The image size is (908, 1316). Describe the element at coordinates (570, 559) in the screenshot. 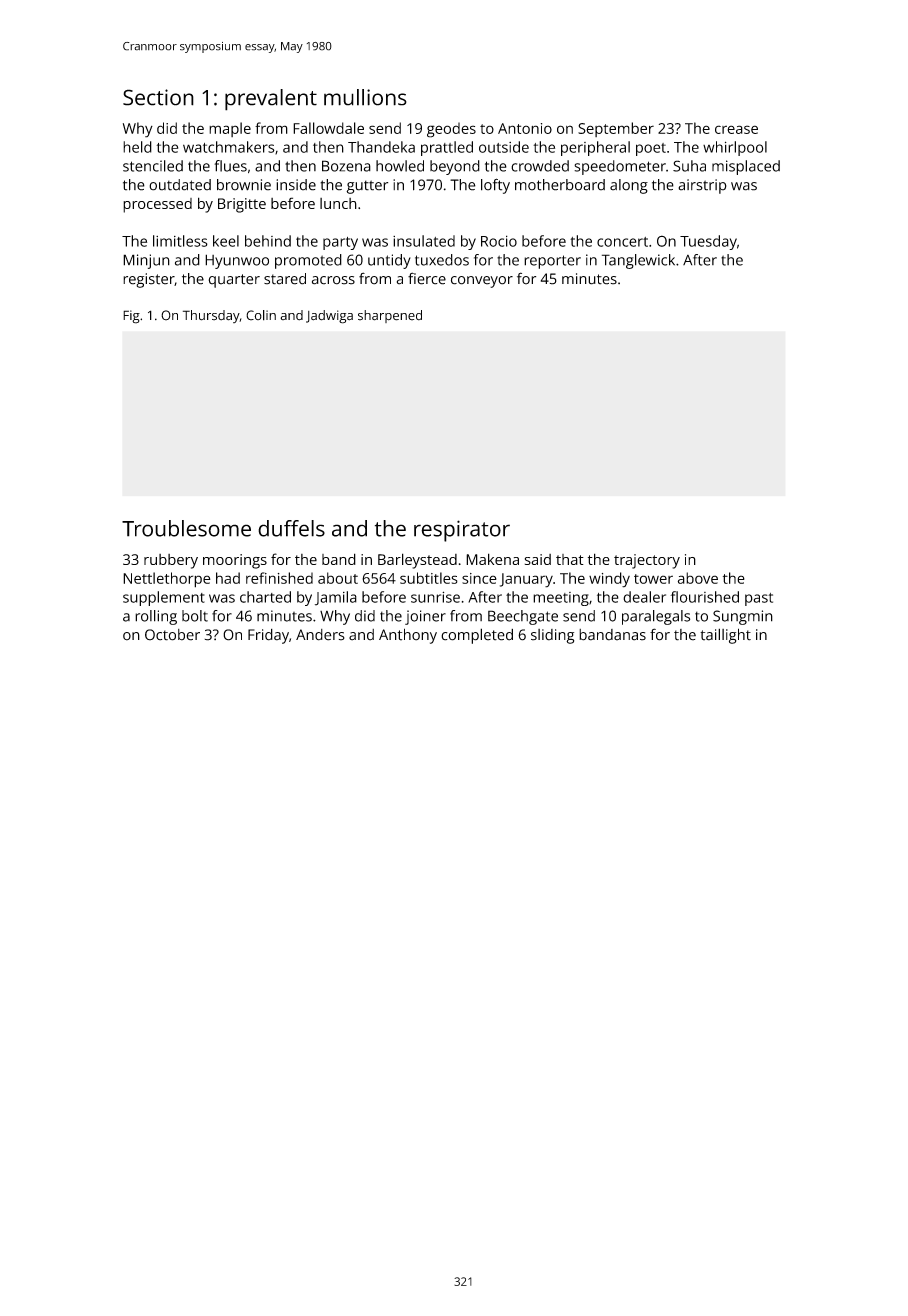

I see `that` at that location.
